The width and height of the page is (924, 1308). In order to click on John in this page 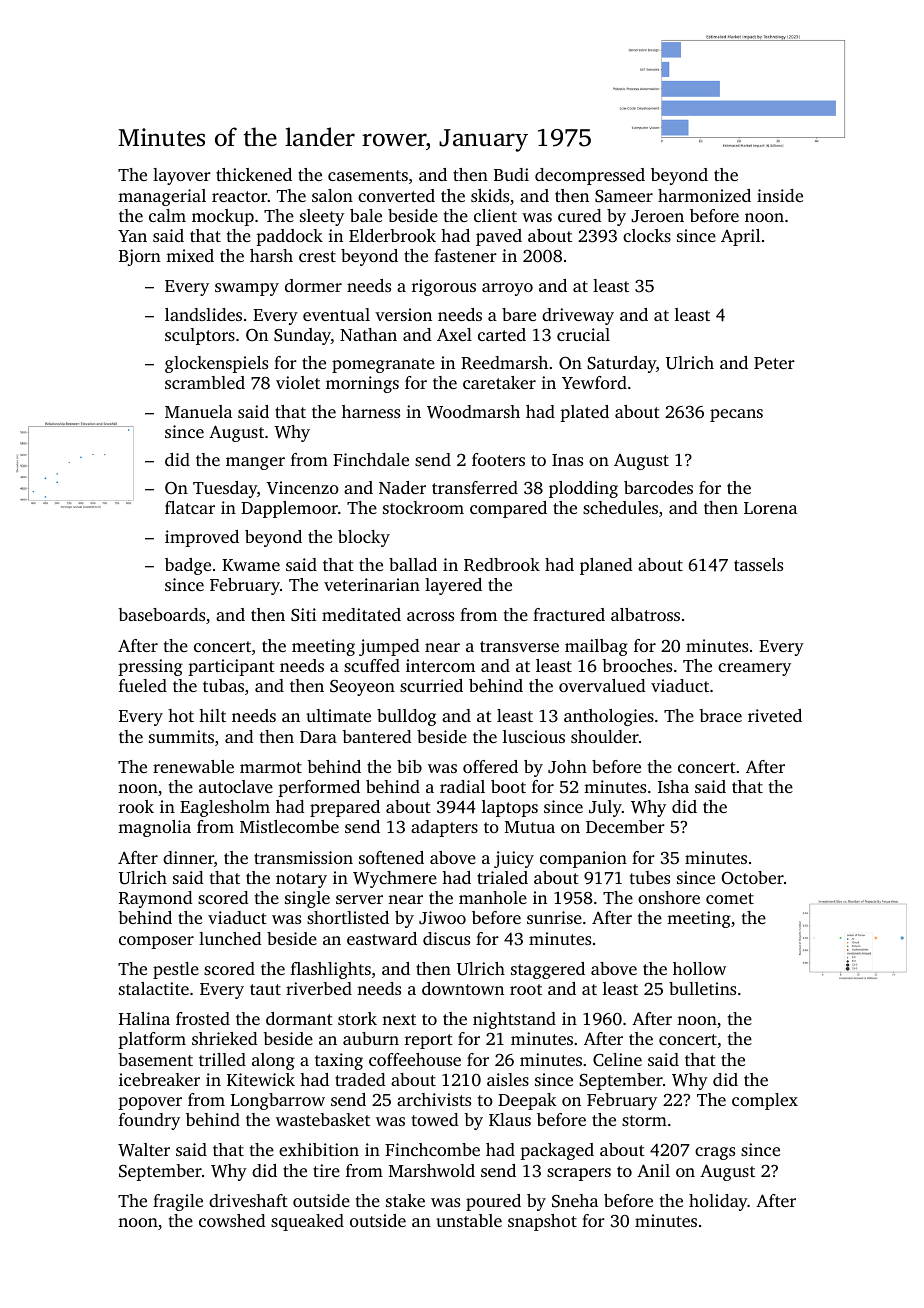, I will do `click(567, 767)`.
